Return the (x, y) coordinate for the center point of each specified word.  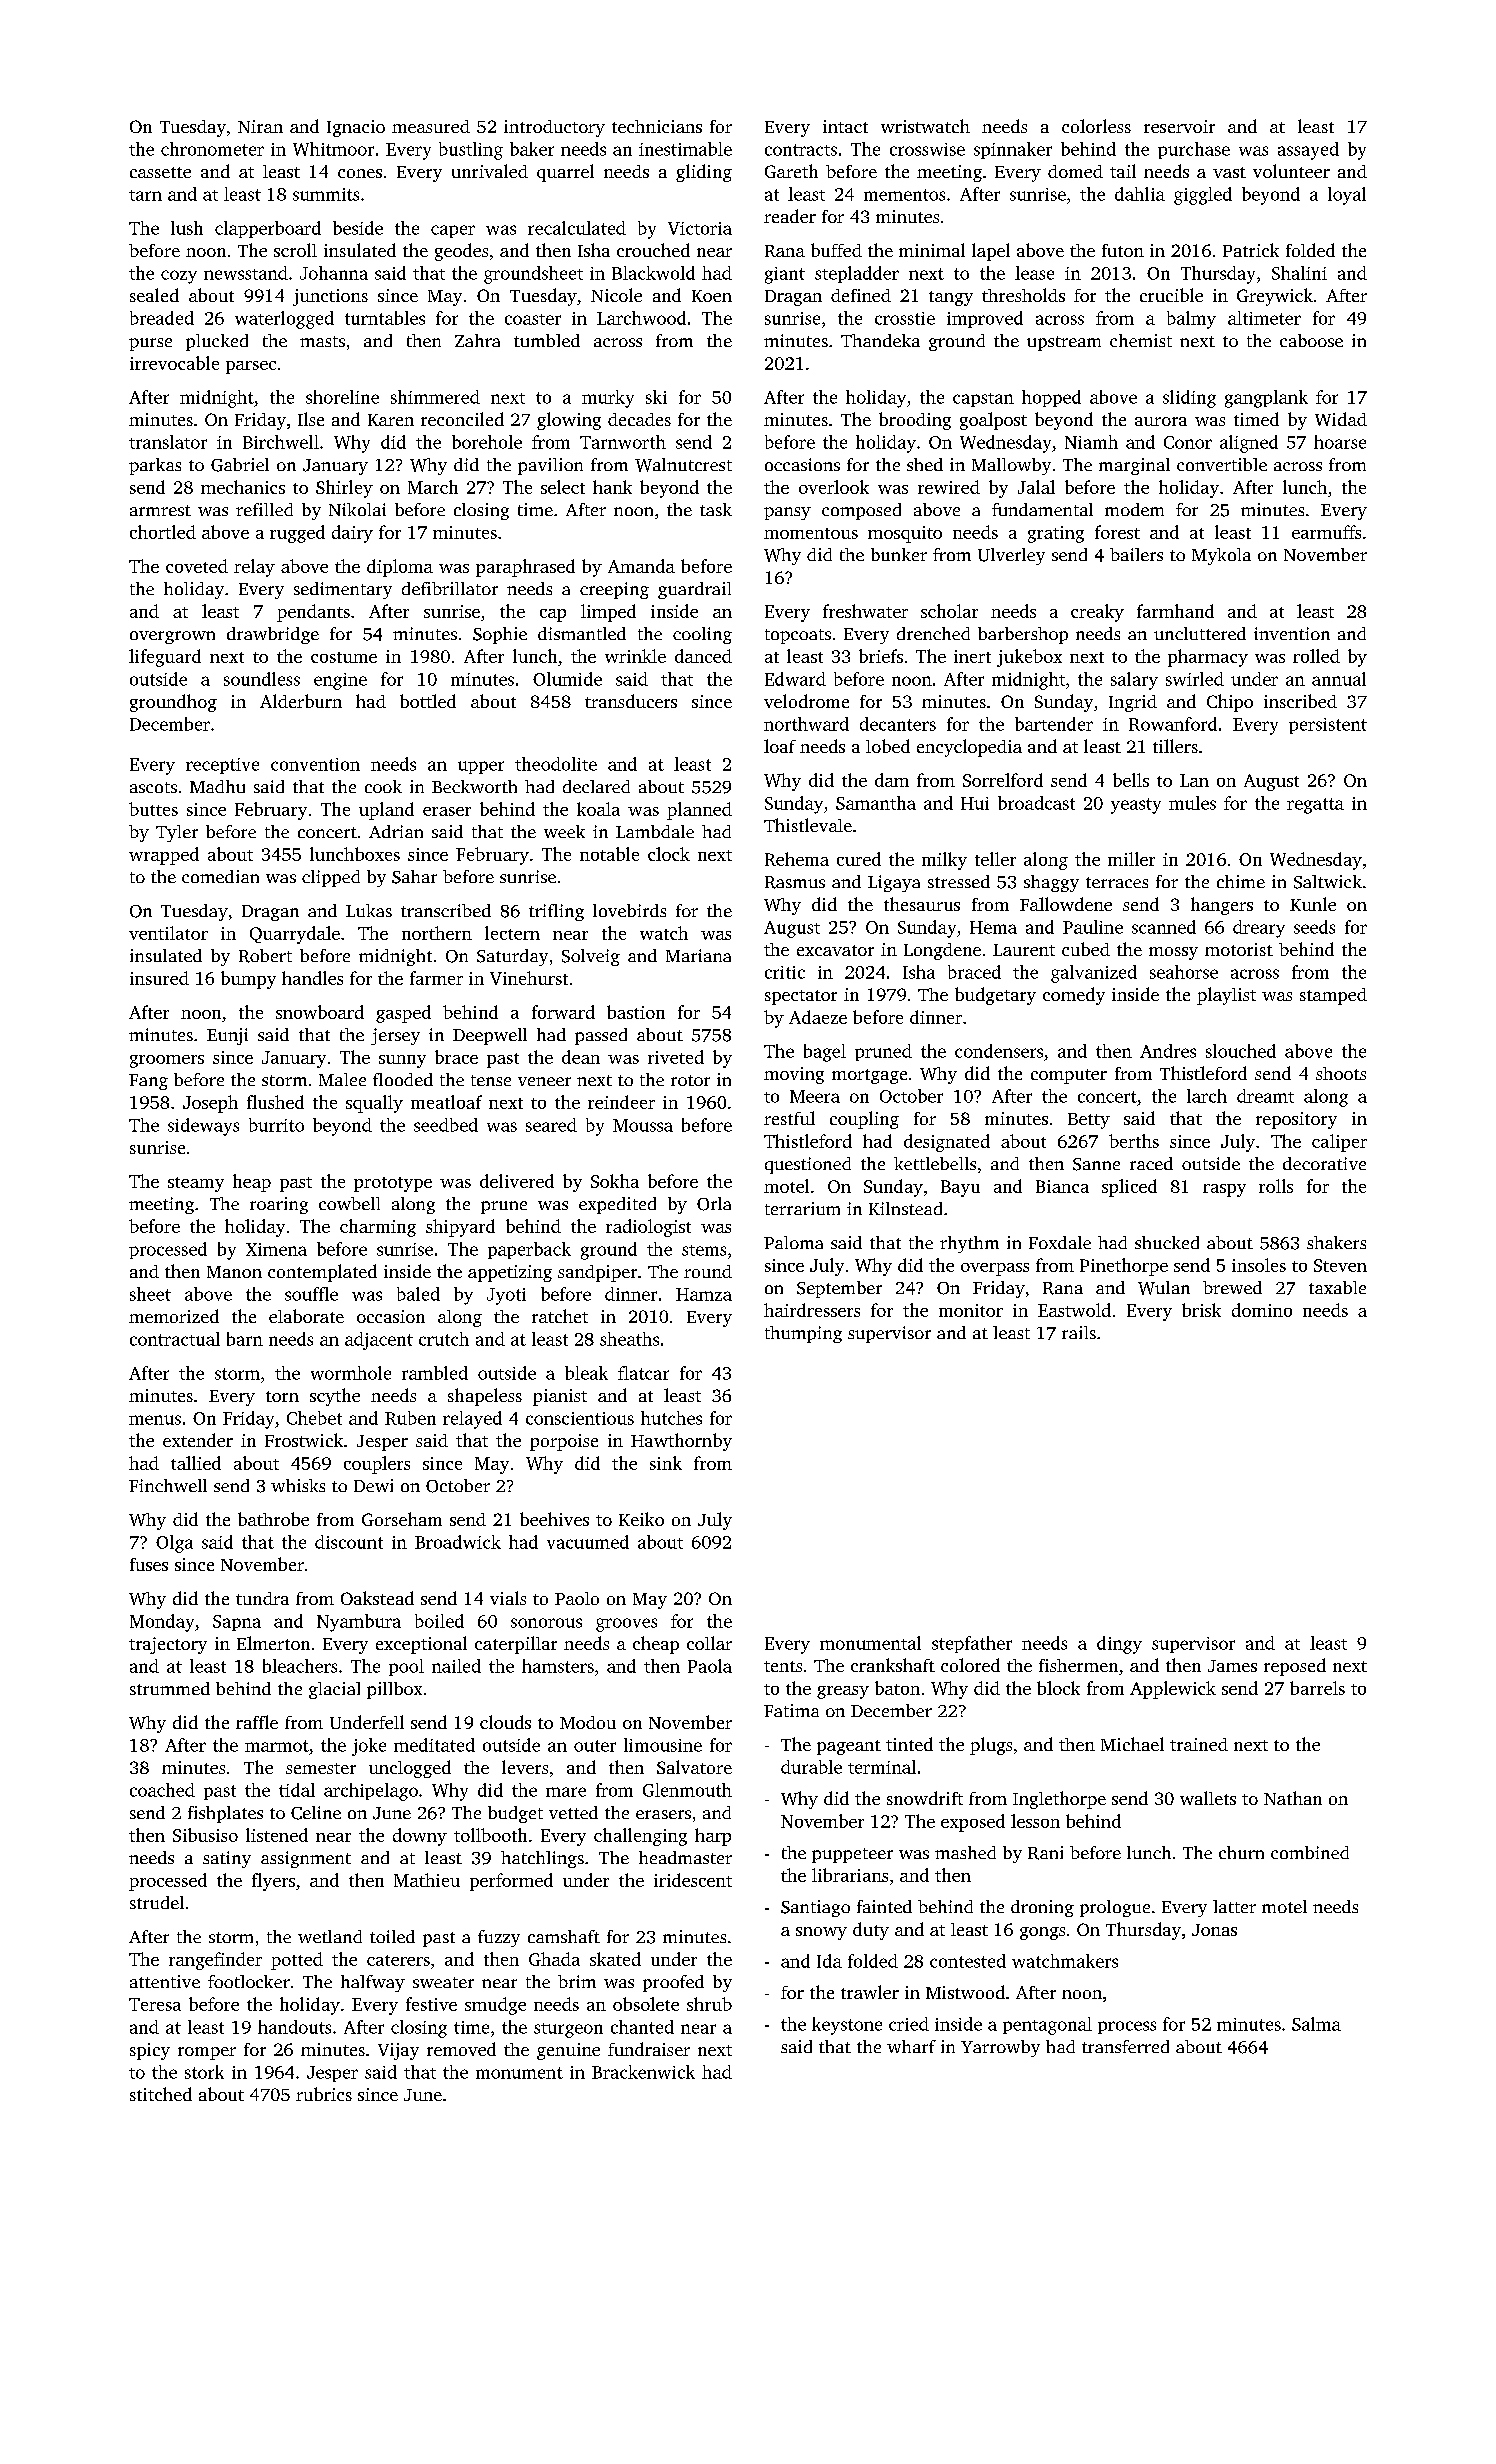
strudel (157, 1902)
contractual (175, 1339)
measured (431, 126)
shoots (1341, 1073)
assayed (1308, 151)
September (839, 1289)
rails (1079, 1332)
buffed (836, 250)
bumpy (248, 980)
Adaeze (818, 1017)
